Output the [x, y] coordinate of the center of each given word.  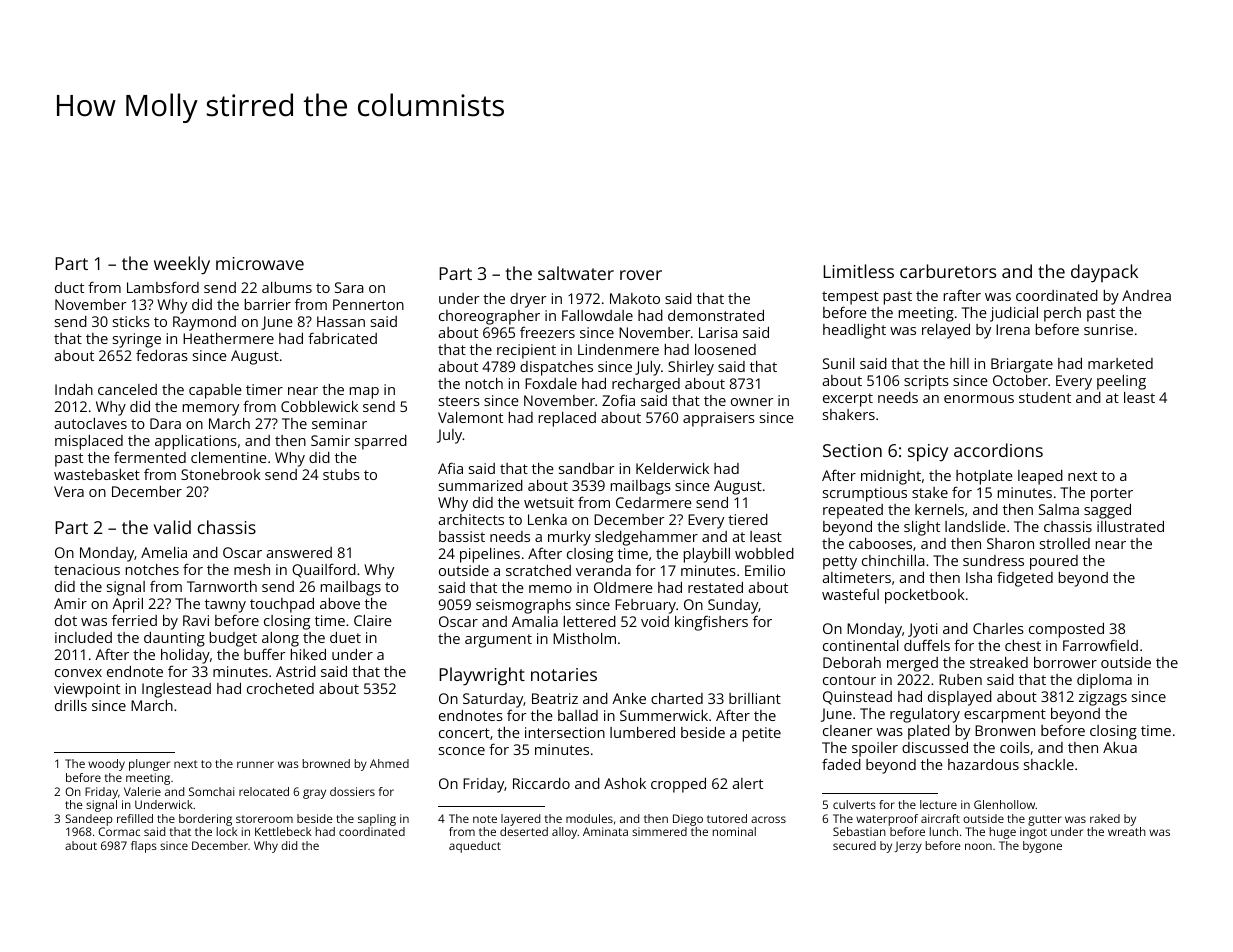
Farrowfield [1100, 645]
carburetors [948, 271]
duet [345, 637]
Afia [450, 468]
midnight [891, 477]
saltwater [576, 273]
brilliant [755, 698]
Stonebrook [221, 474]
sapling [377, 820]
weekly [182, 265]
